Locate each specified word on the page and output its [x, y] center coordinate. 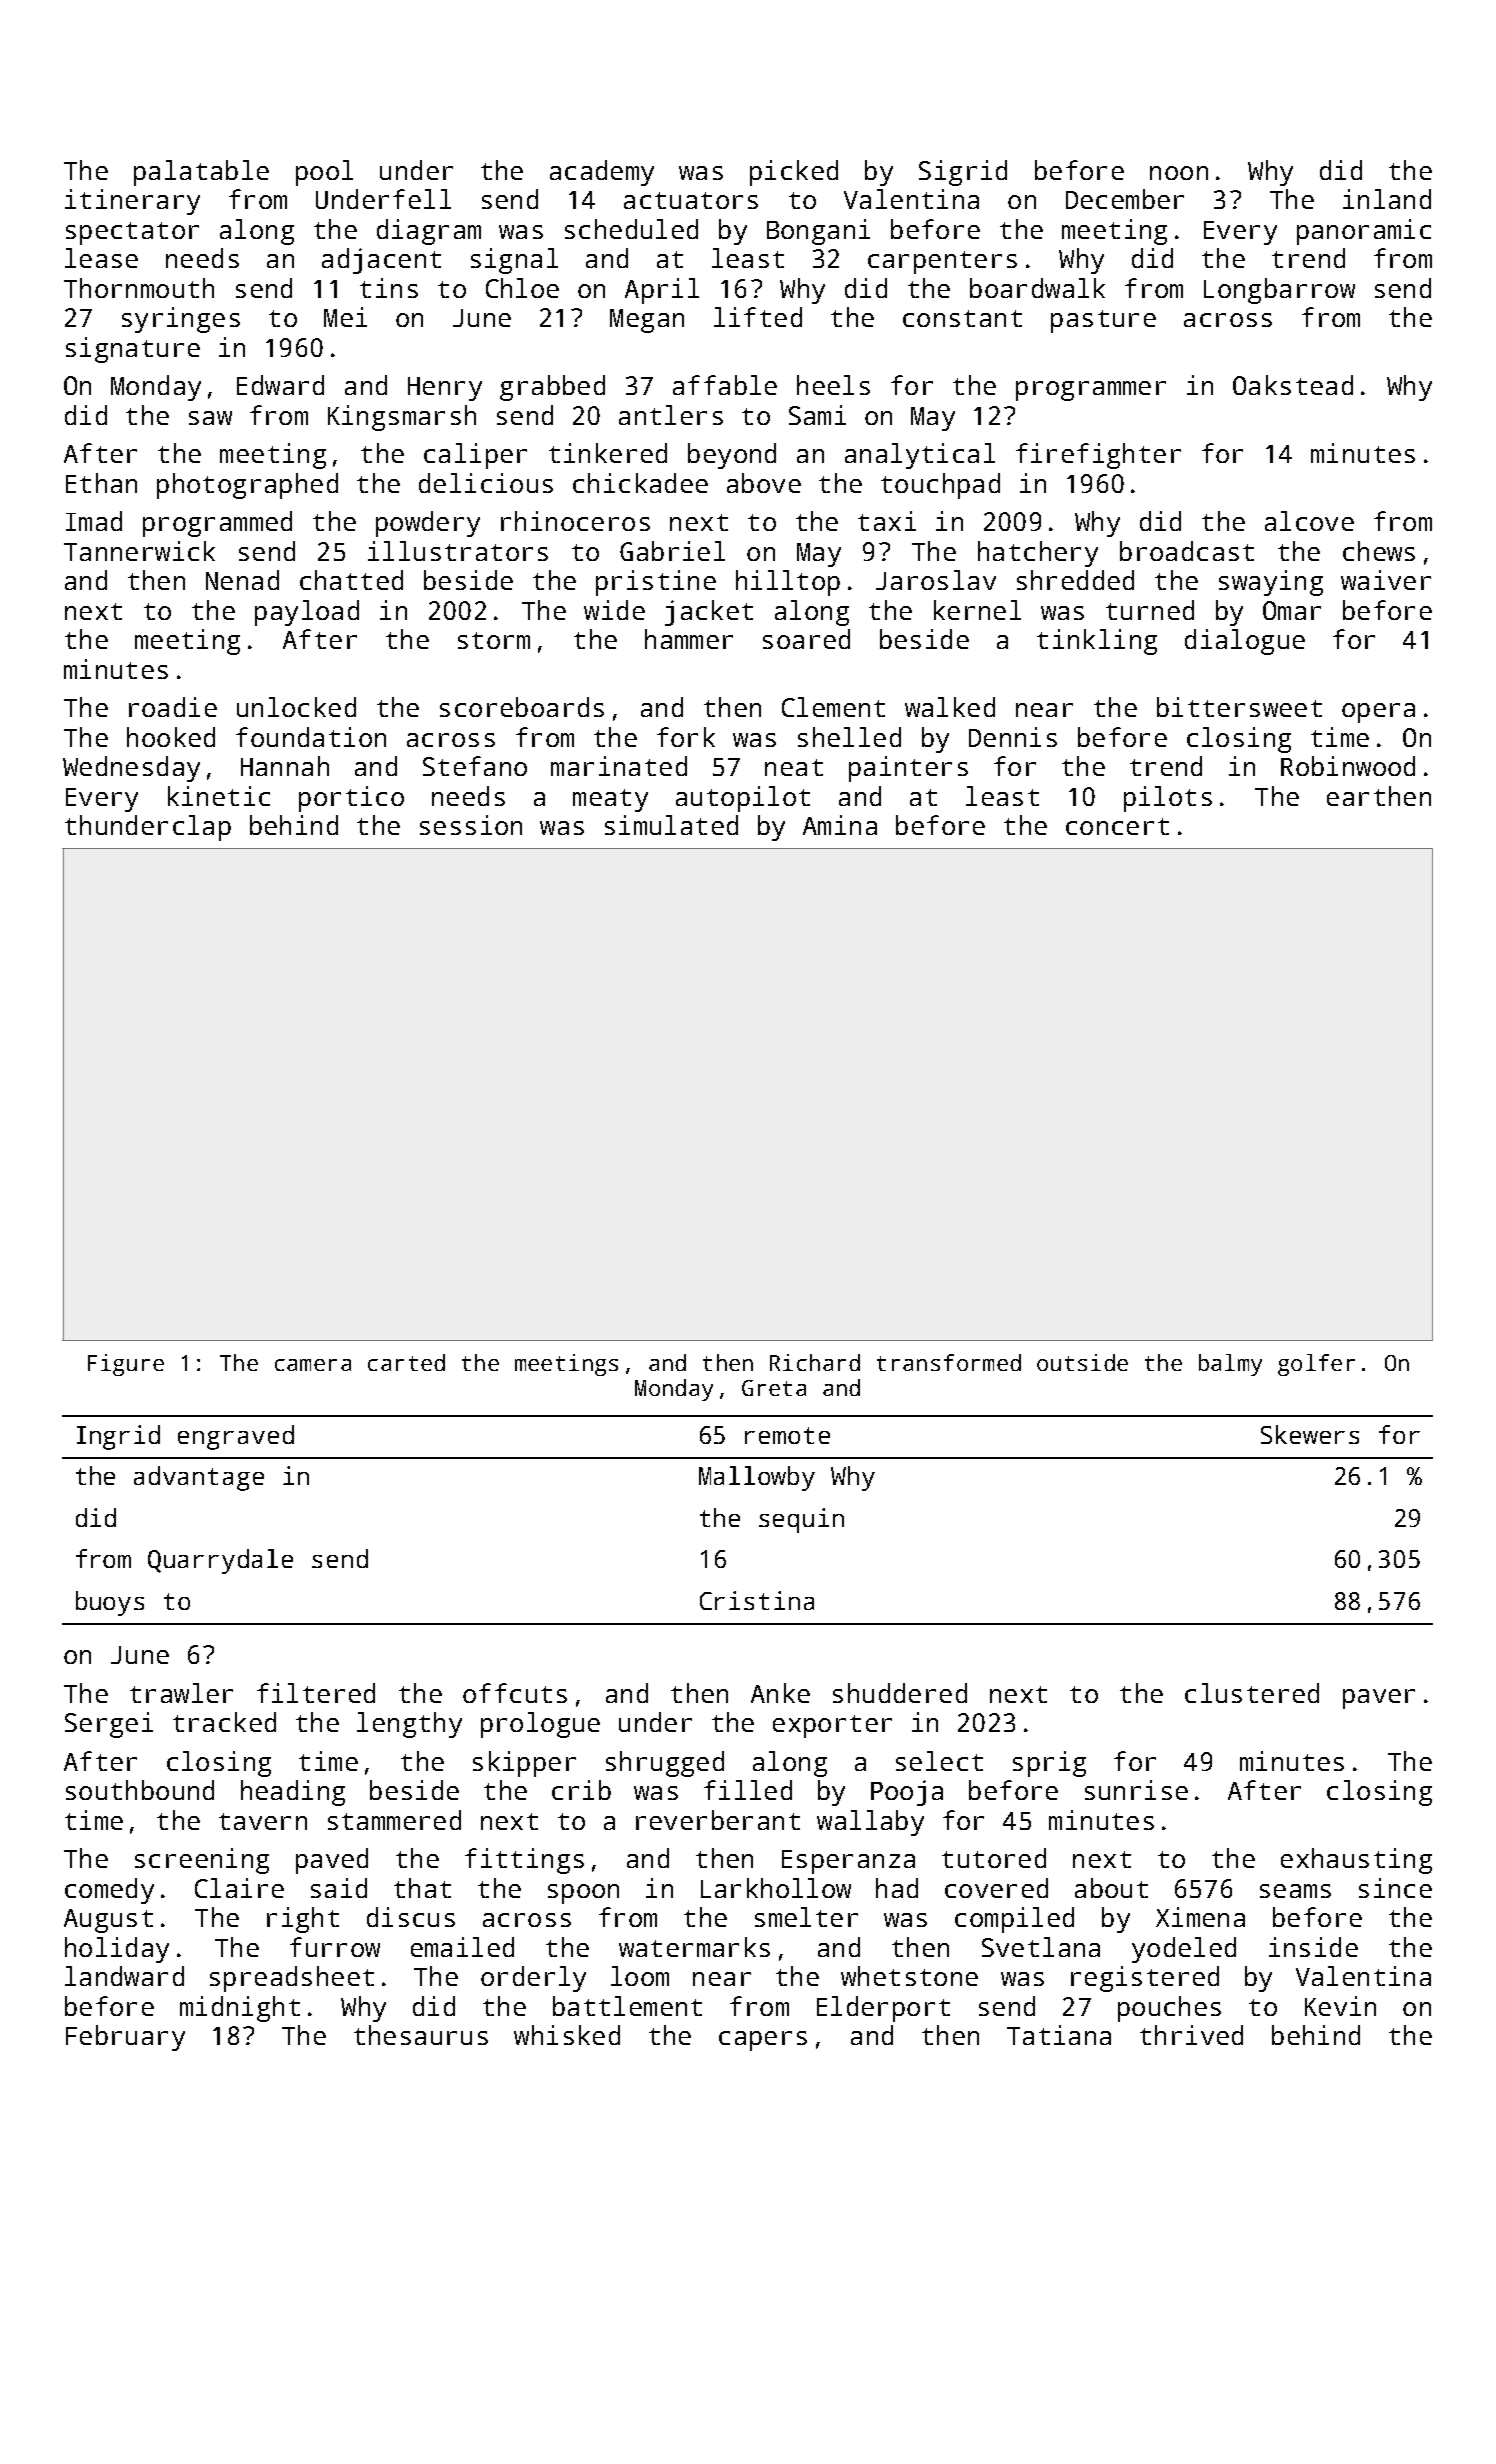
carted [406, 1362]
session [471, 825]
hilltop [788, 583]
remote [787, 1435]
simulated [671, 825]
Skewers [1310, 1434]
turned [1150, 610]
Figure [126, 1365]
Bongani [818, 232]
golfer [1316, 1365]
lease [101, 258]
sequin [801, 1520]
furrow [335, 1947]
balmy [1230, 1365]
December [1125, 199]
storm [494, 640]
